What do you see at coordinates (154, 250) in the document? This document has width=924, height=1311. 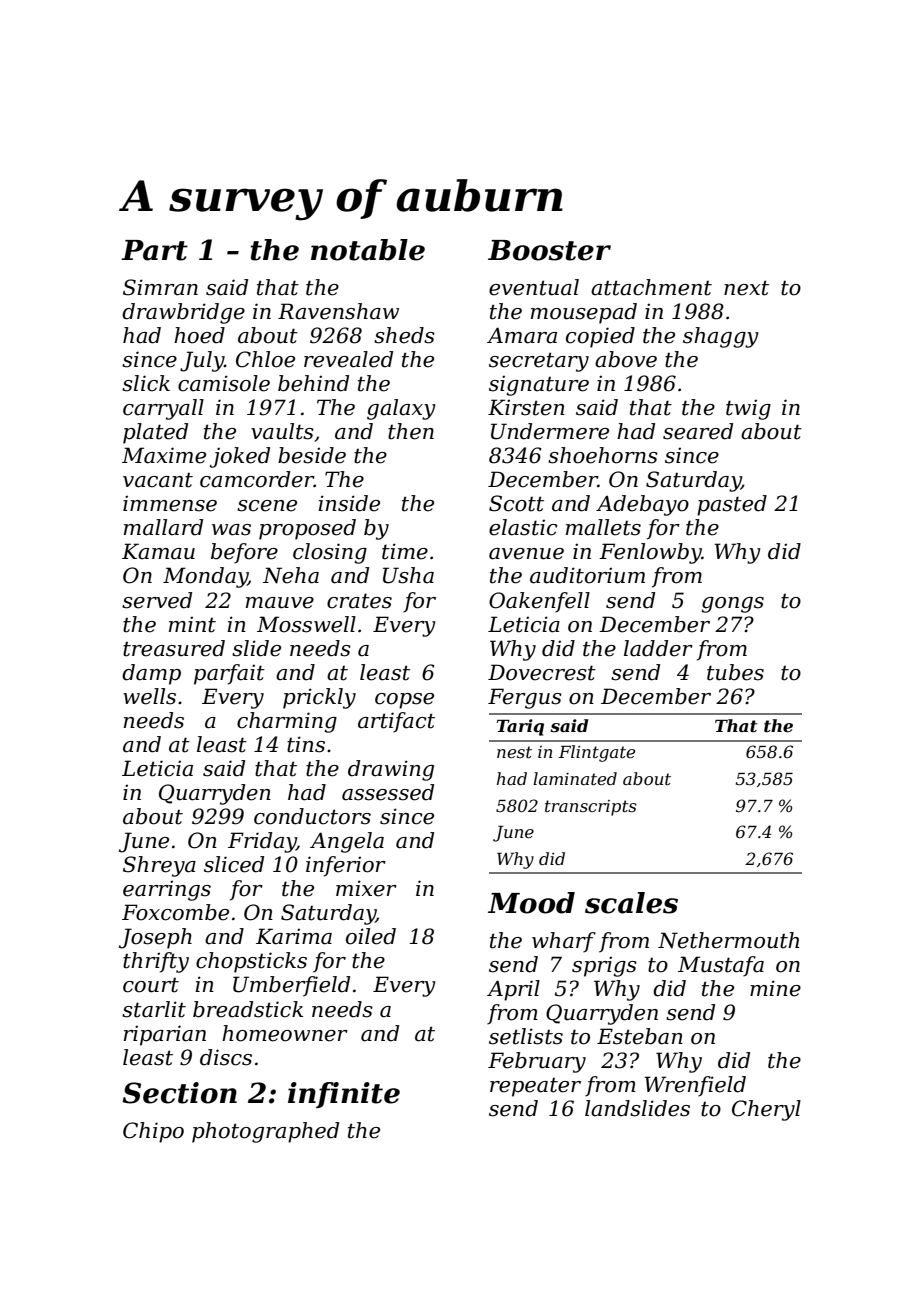 I see `Part` at bounding box center [154, 250].
